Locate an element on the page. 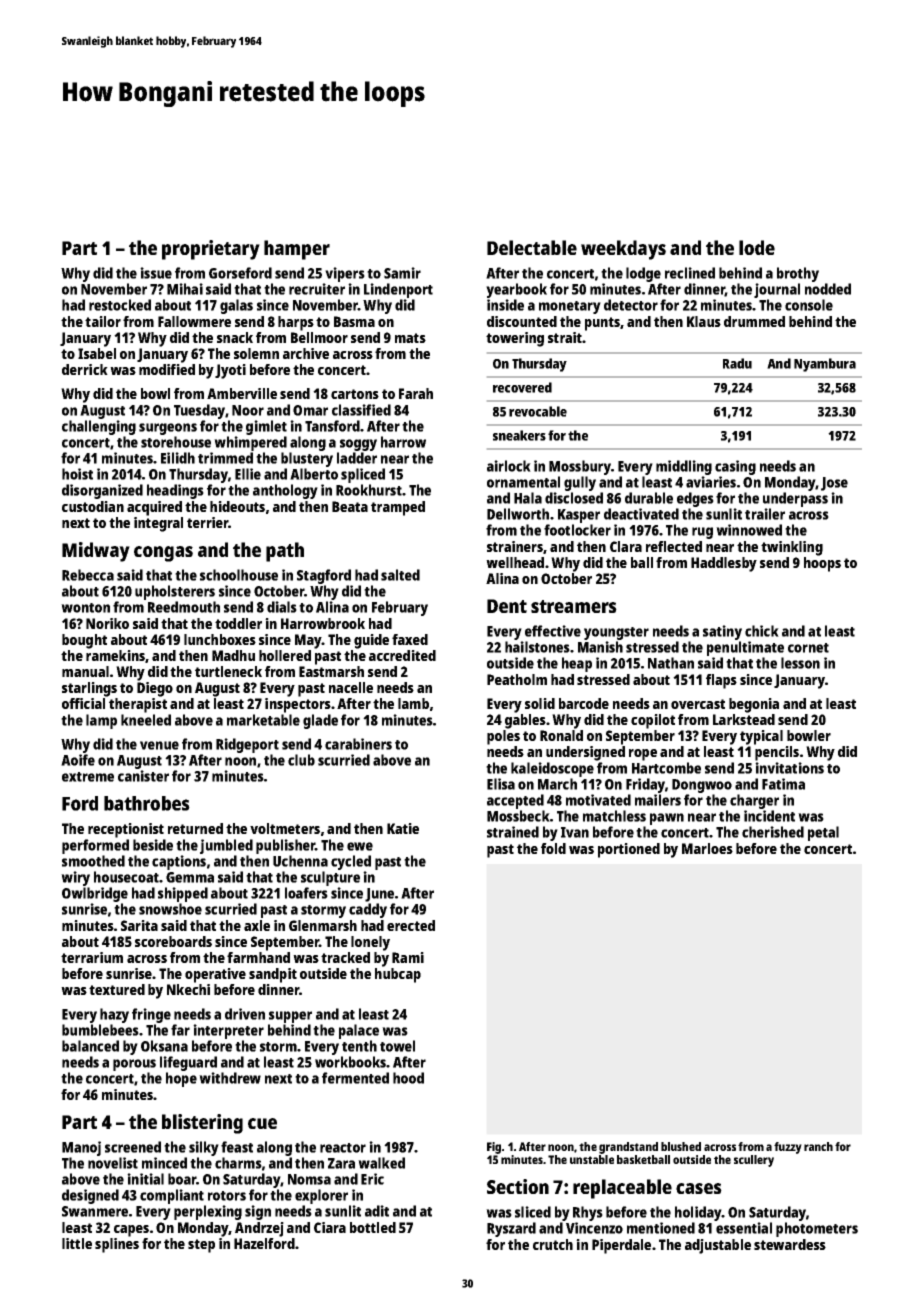 The height and width of the document is (1314, 924). accepted is located at coordinates (515, 801).
